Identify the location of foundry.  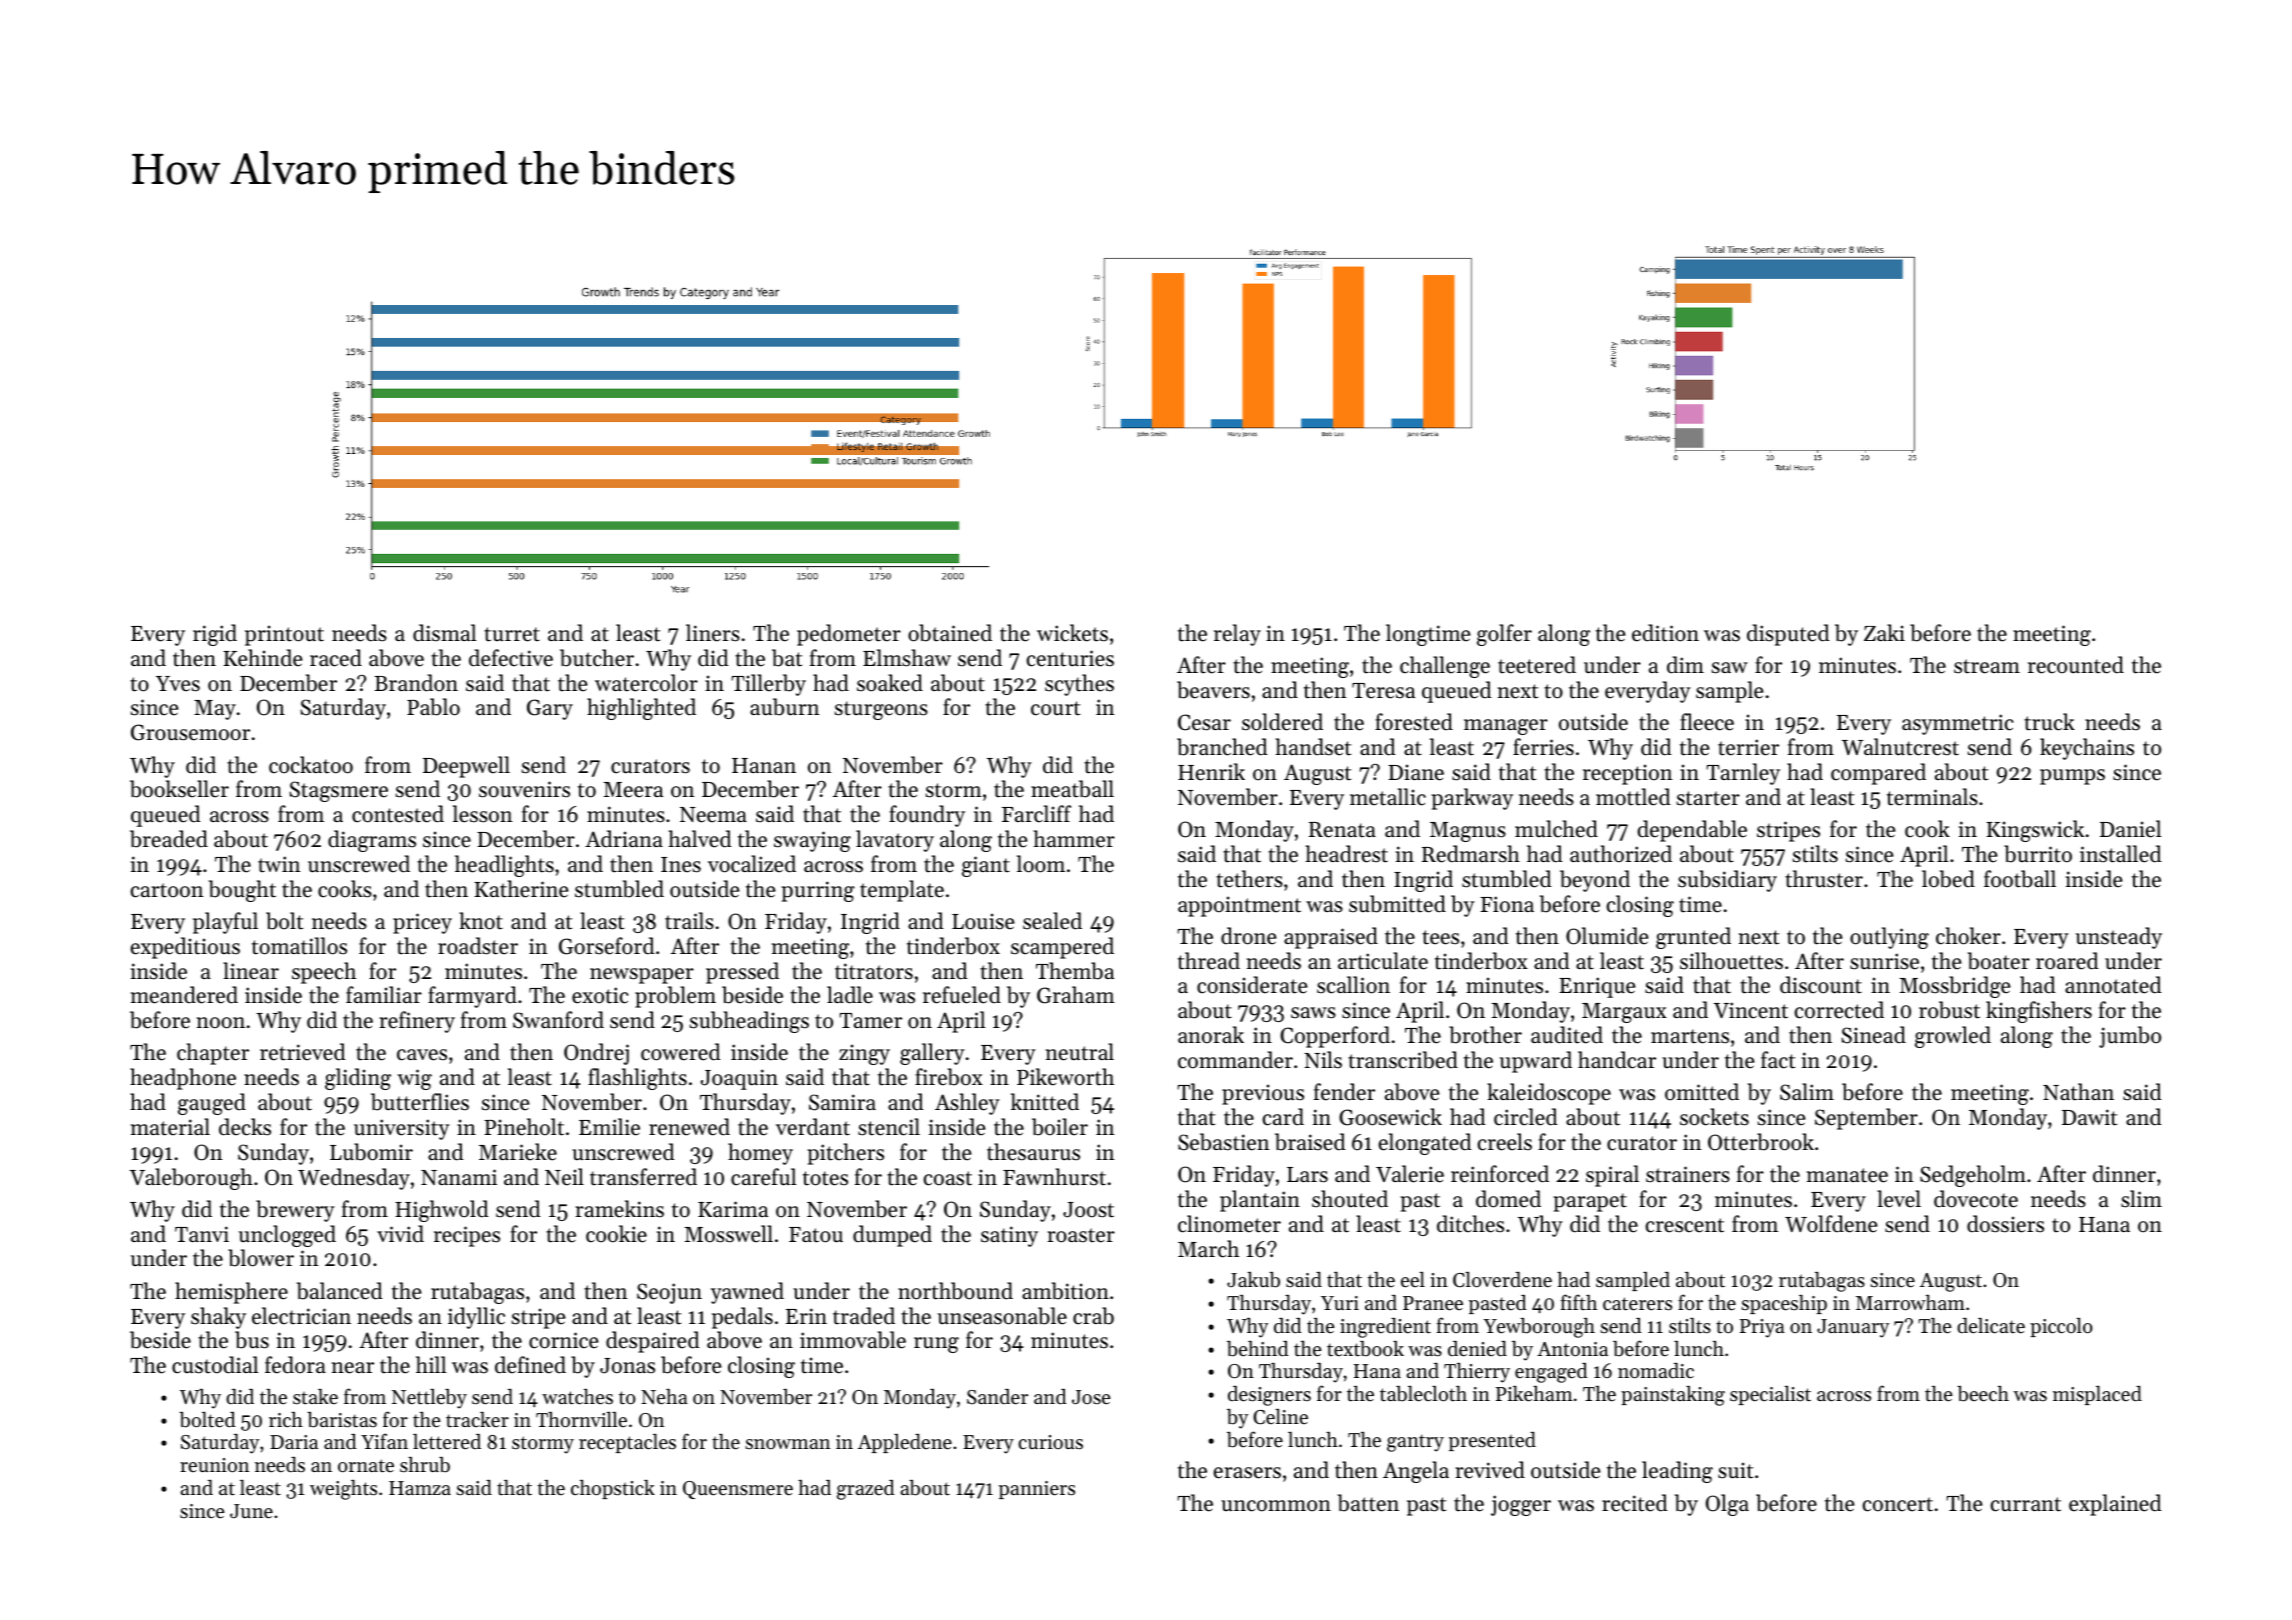
(927, 816).
